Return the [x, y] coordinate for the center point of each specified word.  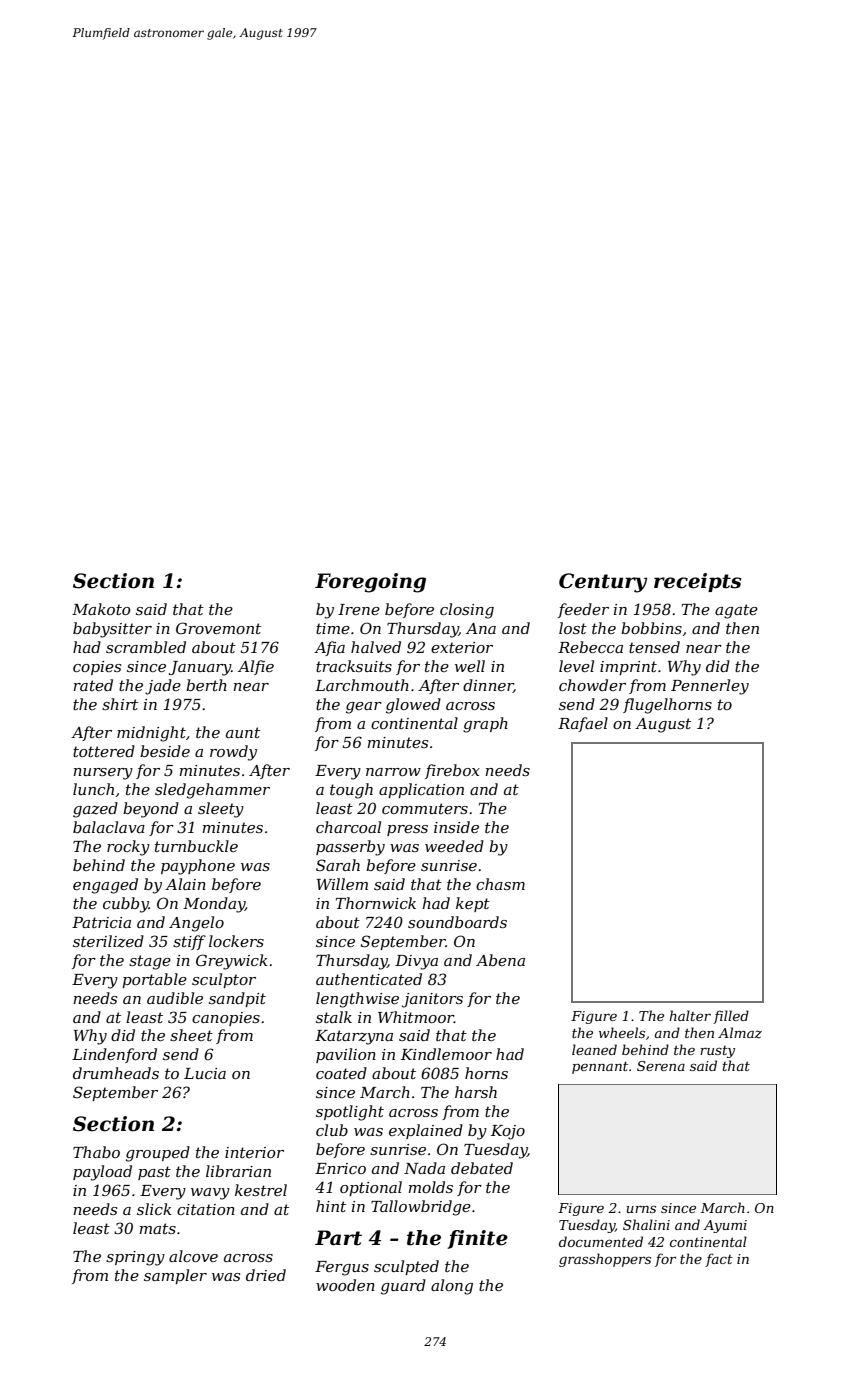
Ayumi [725, 1226]
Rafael [583, 724]
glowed [413, 706]
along [452, 1287]
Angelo [196, 924]
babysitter [112, 630]
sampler [175, 1276]
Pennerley [710, 687]
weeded [454, 846]
